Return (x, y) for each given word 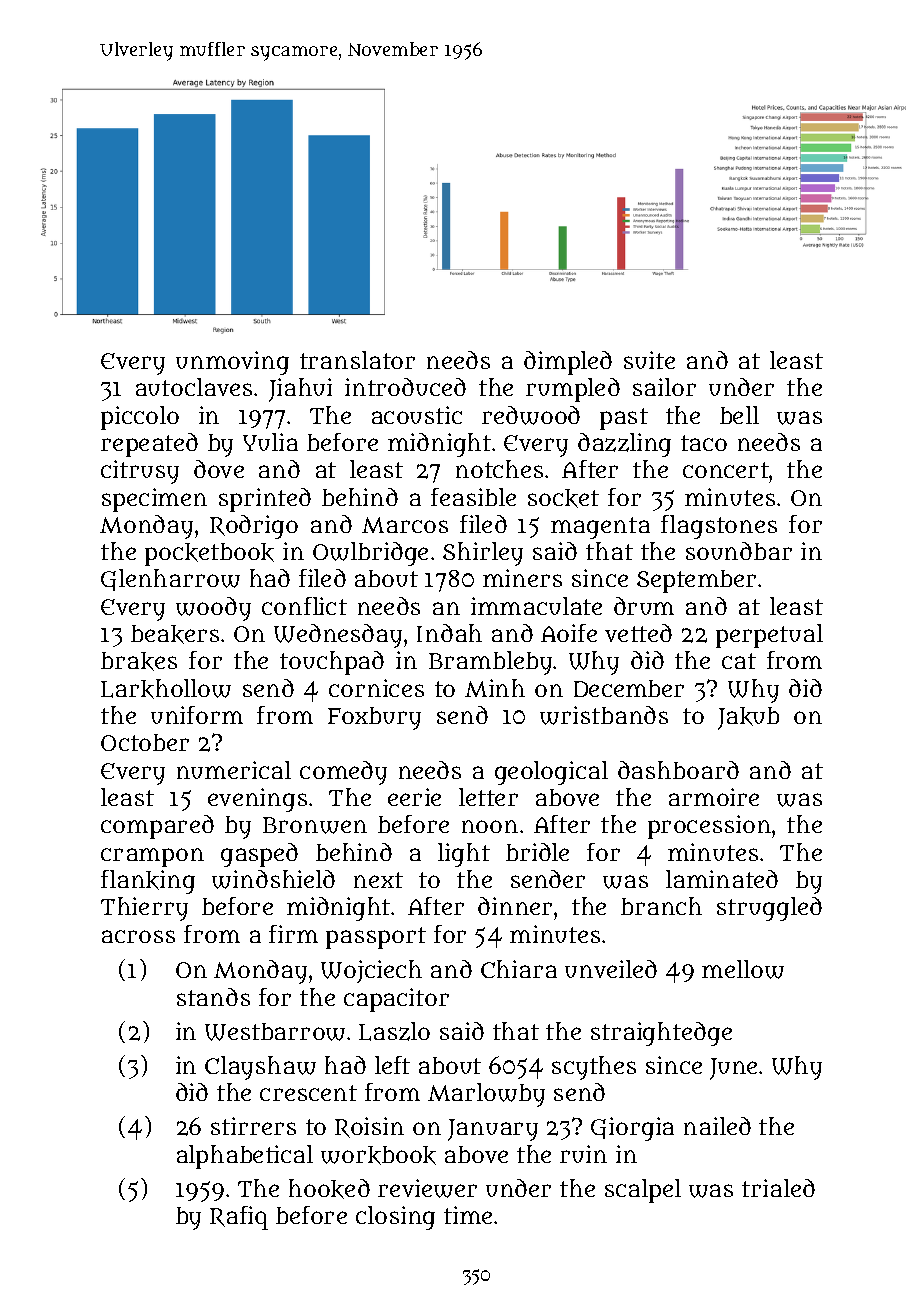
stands (213, 997)
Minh (495, 688)
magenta (600, 528)
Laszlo (394, 1031)
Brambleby (490, 663)
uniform (197, 715)
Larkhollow (166, 689)
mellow (743, 969)
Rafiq (239, 1218)
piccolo (140, 418)
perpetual (769, 636)
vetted (638, 633)
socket (563, 498)
